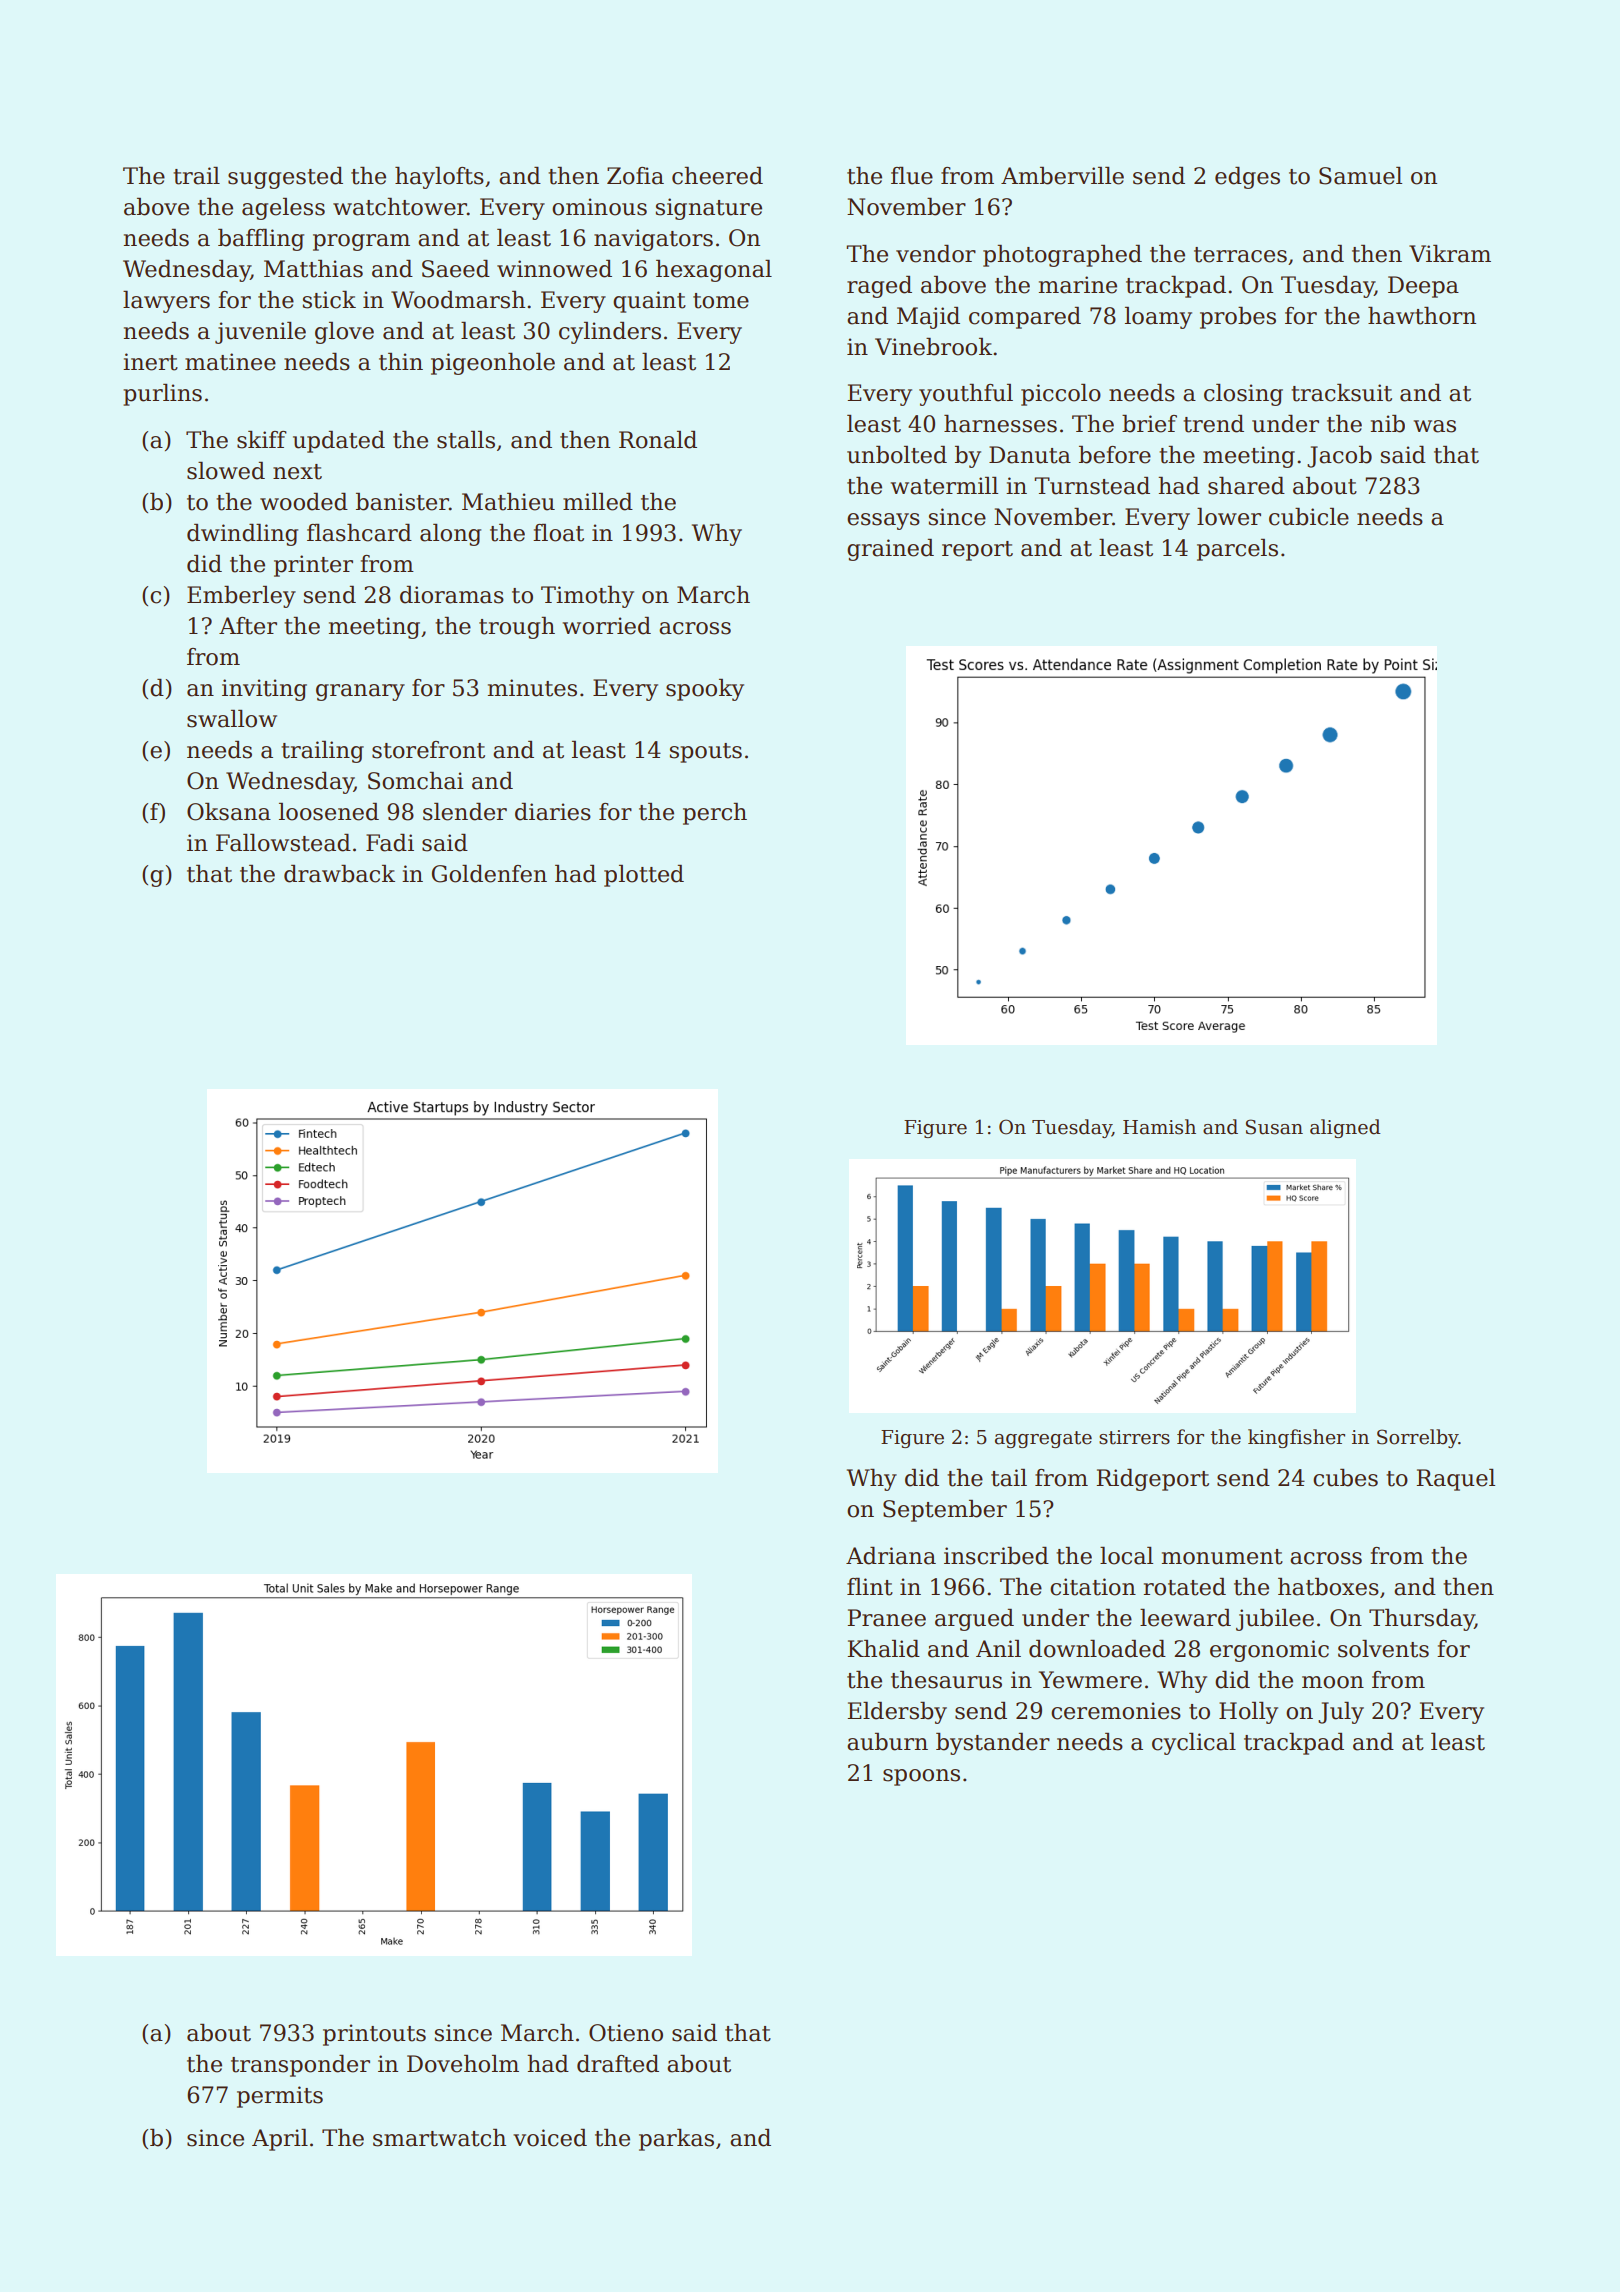 This screenshot has width=1620, height=2292. Describe the element at coordinates (890, 550) in the screenshot. I see `grained` at that location.
